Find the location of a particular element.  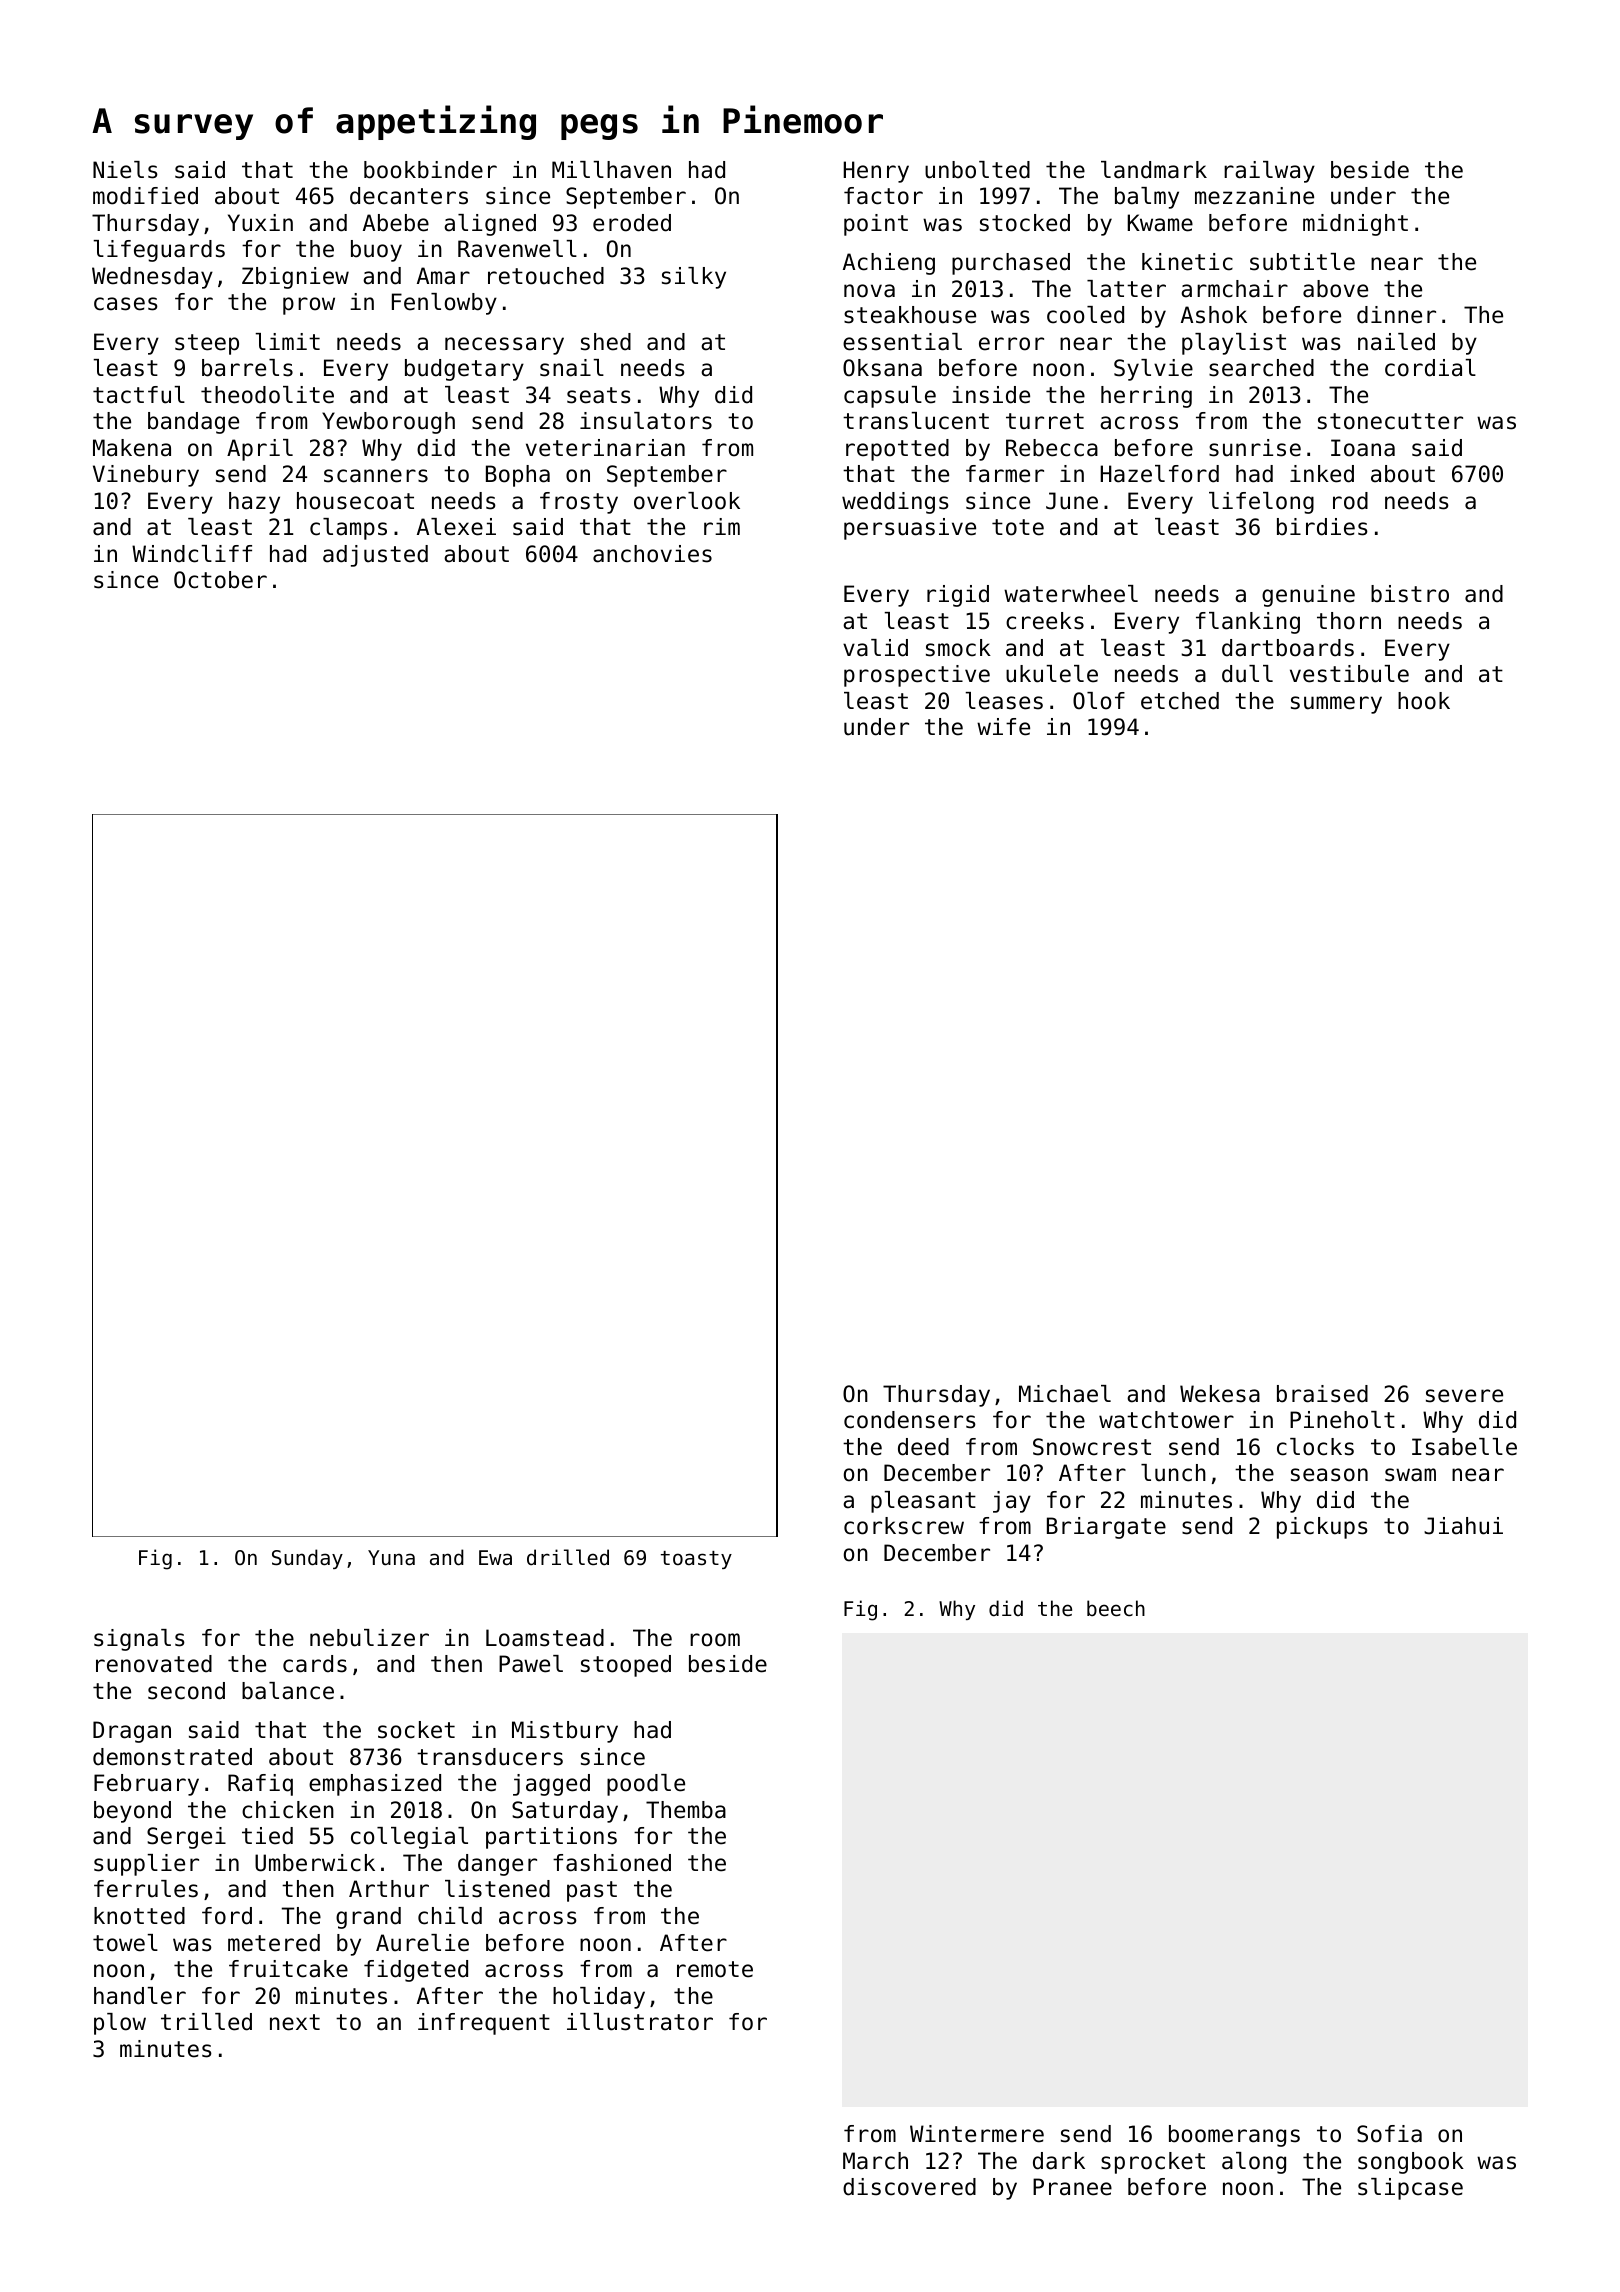

Michael is located at coordinates (1065, 1394).
